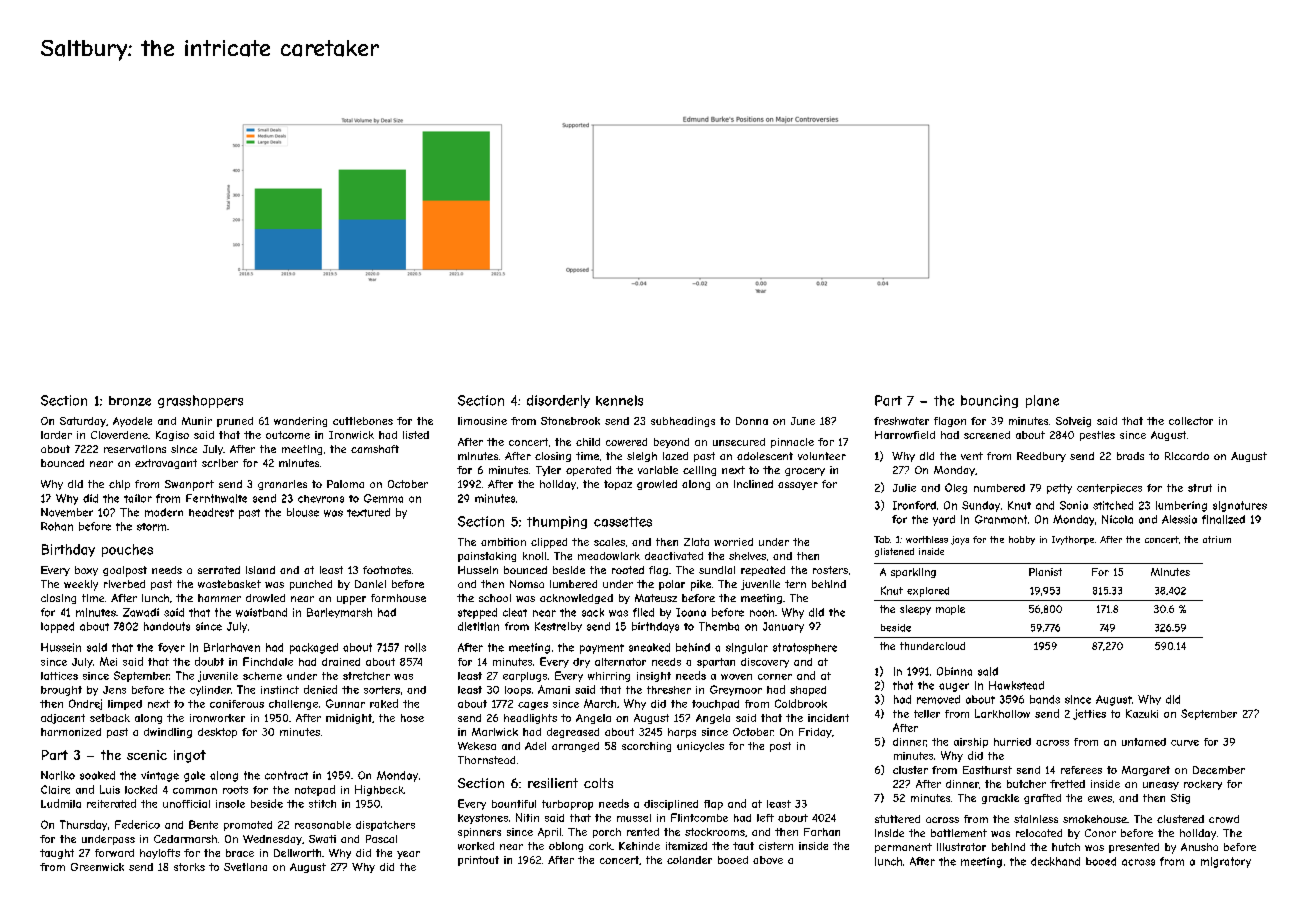 Image resolution: width=1308 pixels, height=924 pixels. I want to click on maple, so click(950, 610).
